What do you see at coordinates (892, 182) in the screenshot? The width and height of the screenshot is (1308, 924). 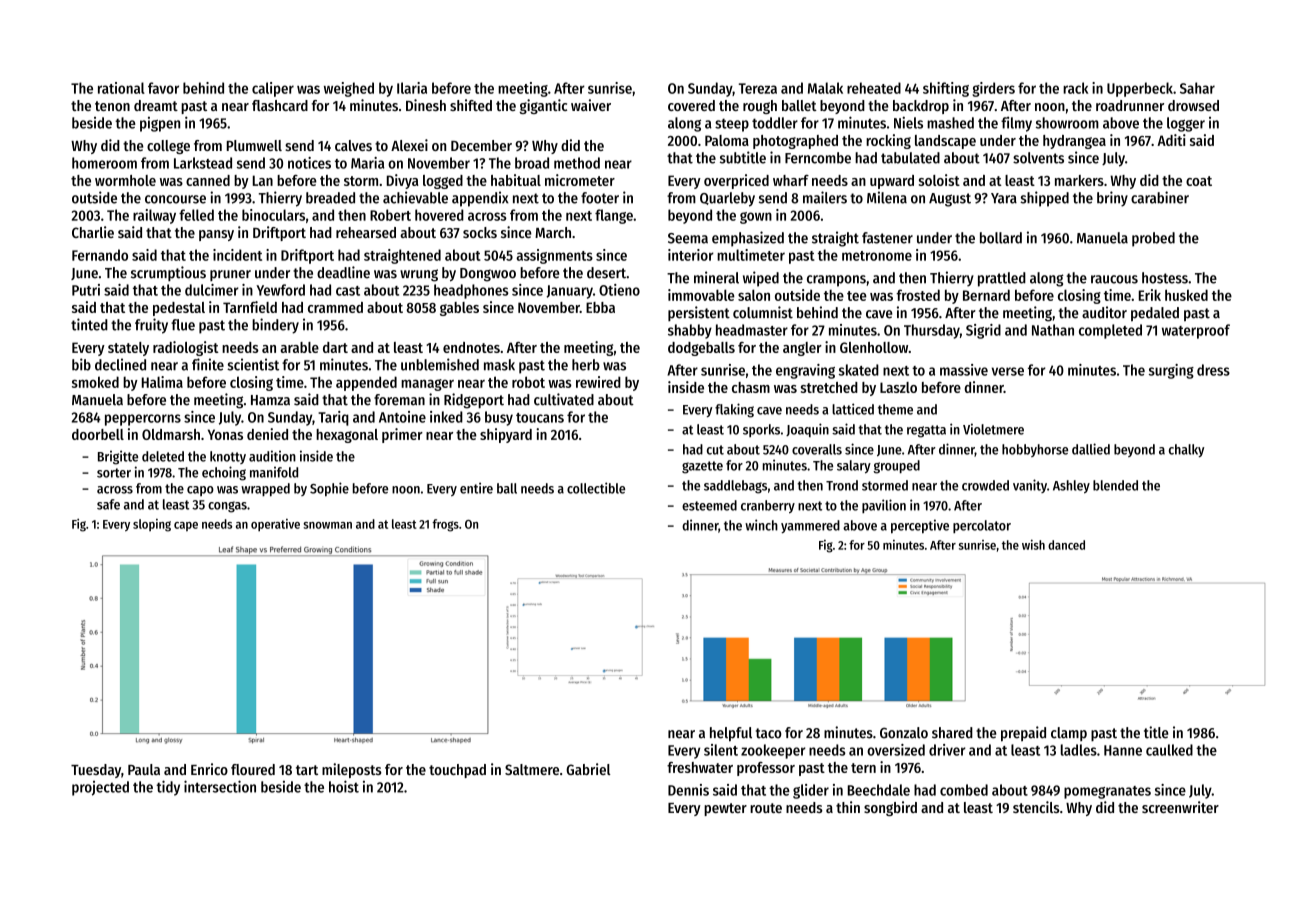 I see `upward` at bounding box center [892, 182].
